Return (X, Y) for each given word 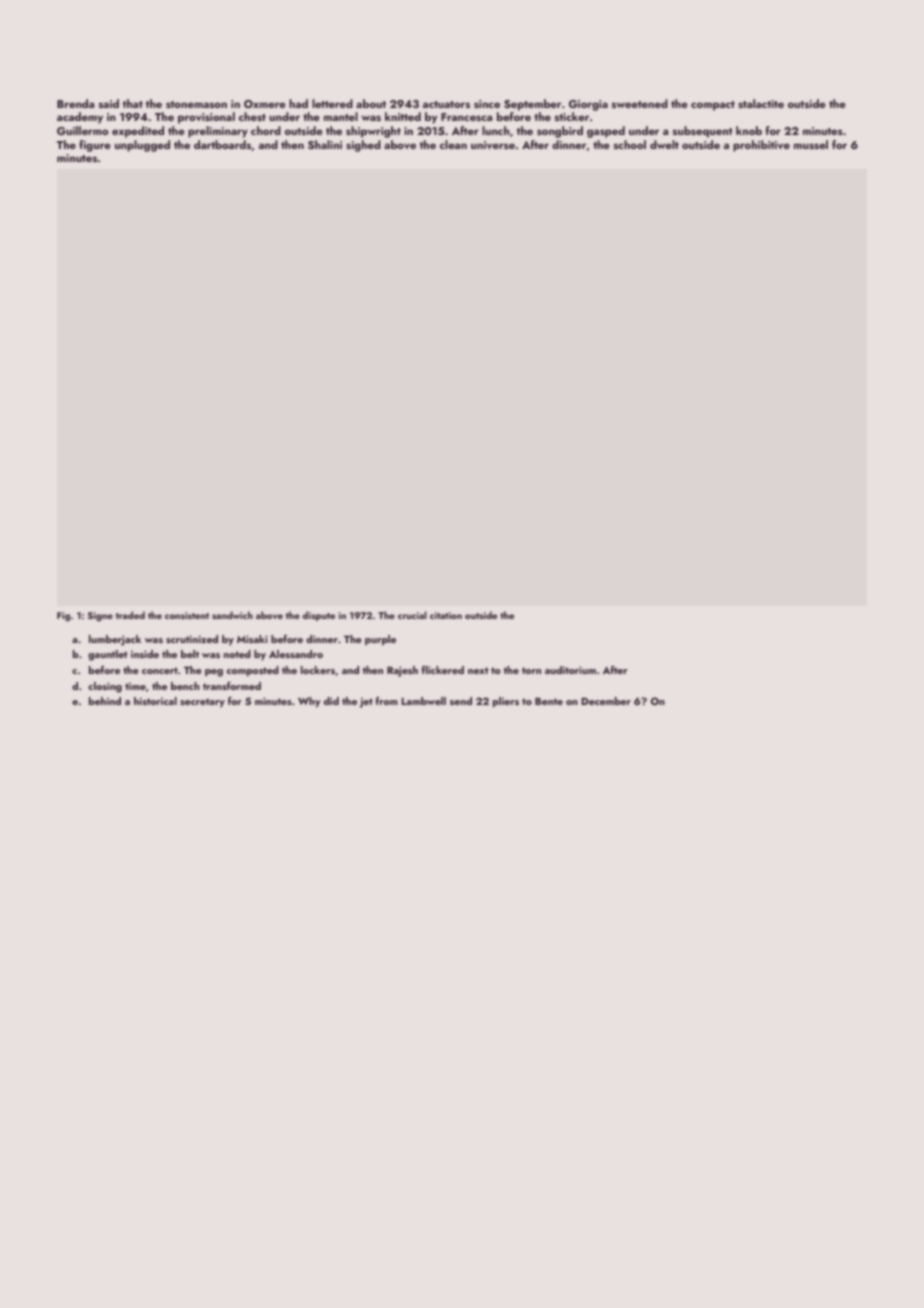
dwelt (664, 144)
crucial (412, 615)
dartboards (222, 144)
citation (446, 615)
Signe (100, 617)
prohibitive (761, 146)
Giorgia (588, 105)
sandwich (232, 615)
